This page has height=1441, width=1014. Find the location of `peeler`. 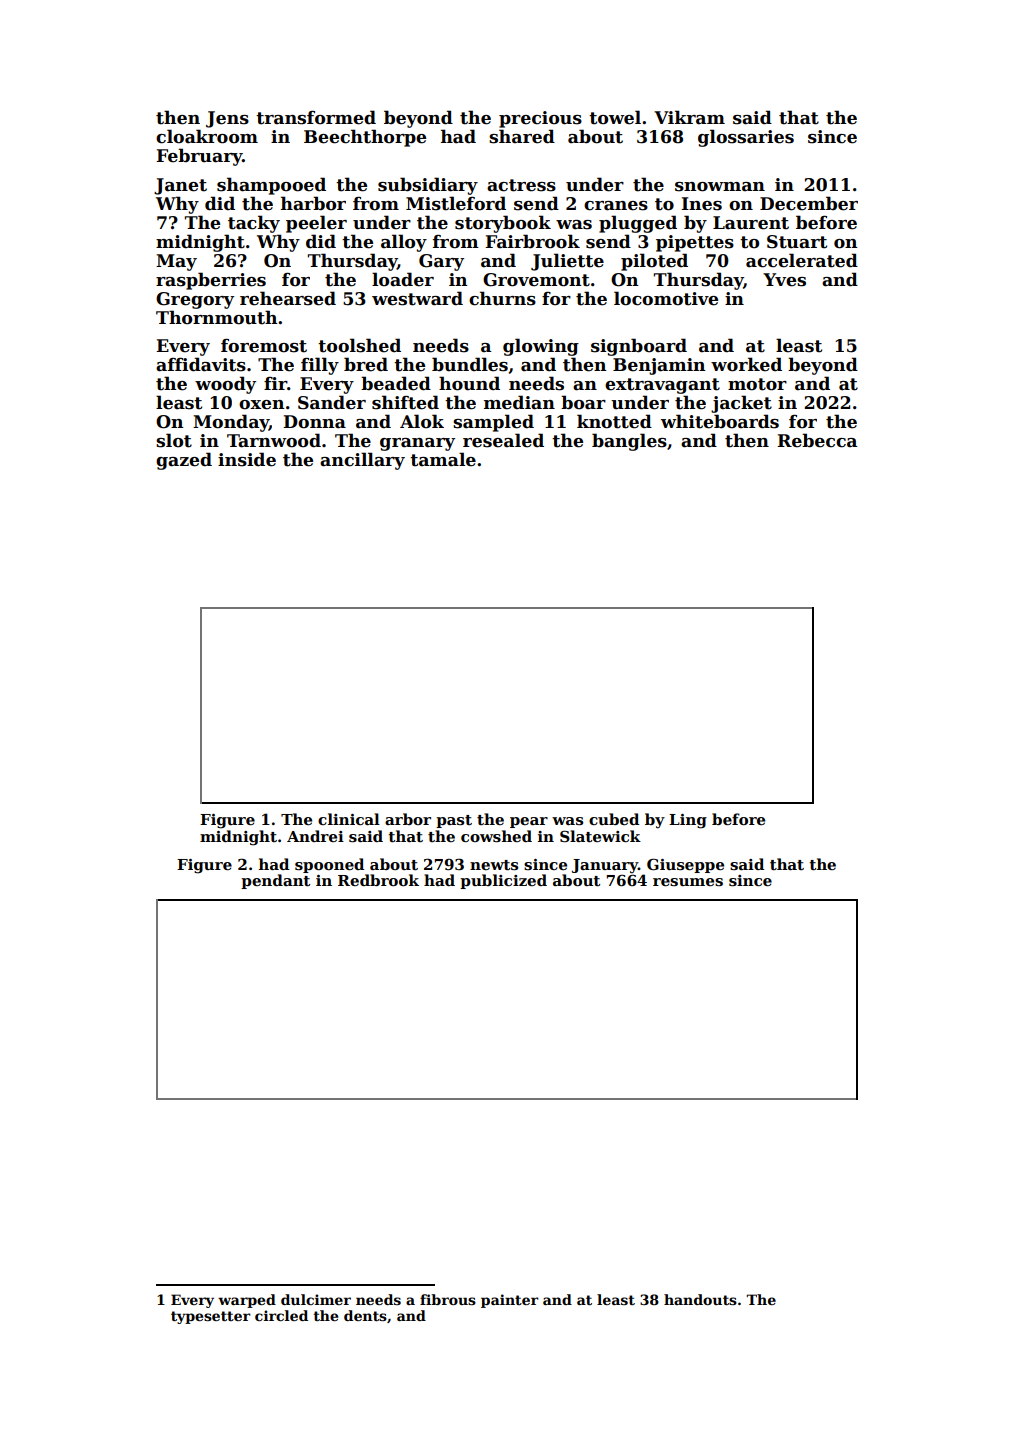

peeler is located at coordinates (316, 224).
